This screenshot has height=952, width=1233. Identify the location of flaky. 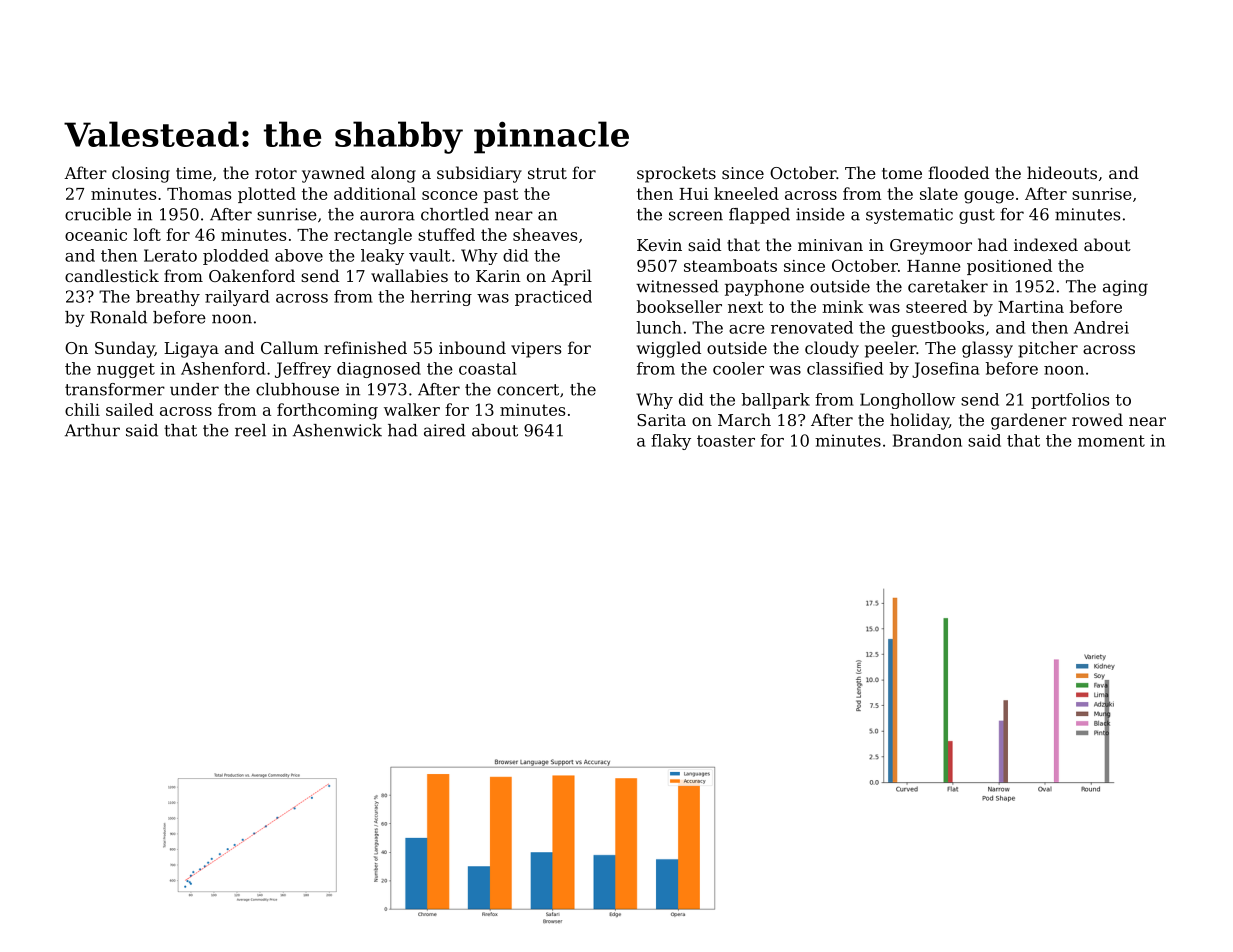
(671, 442).
